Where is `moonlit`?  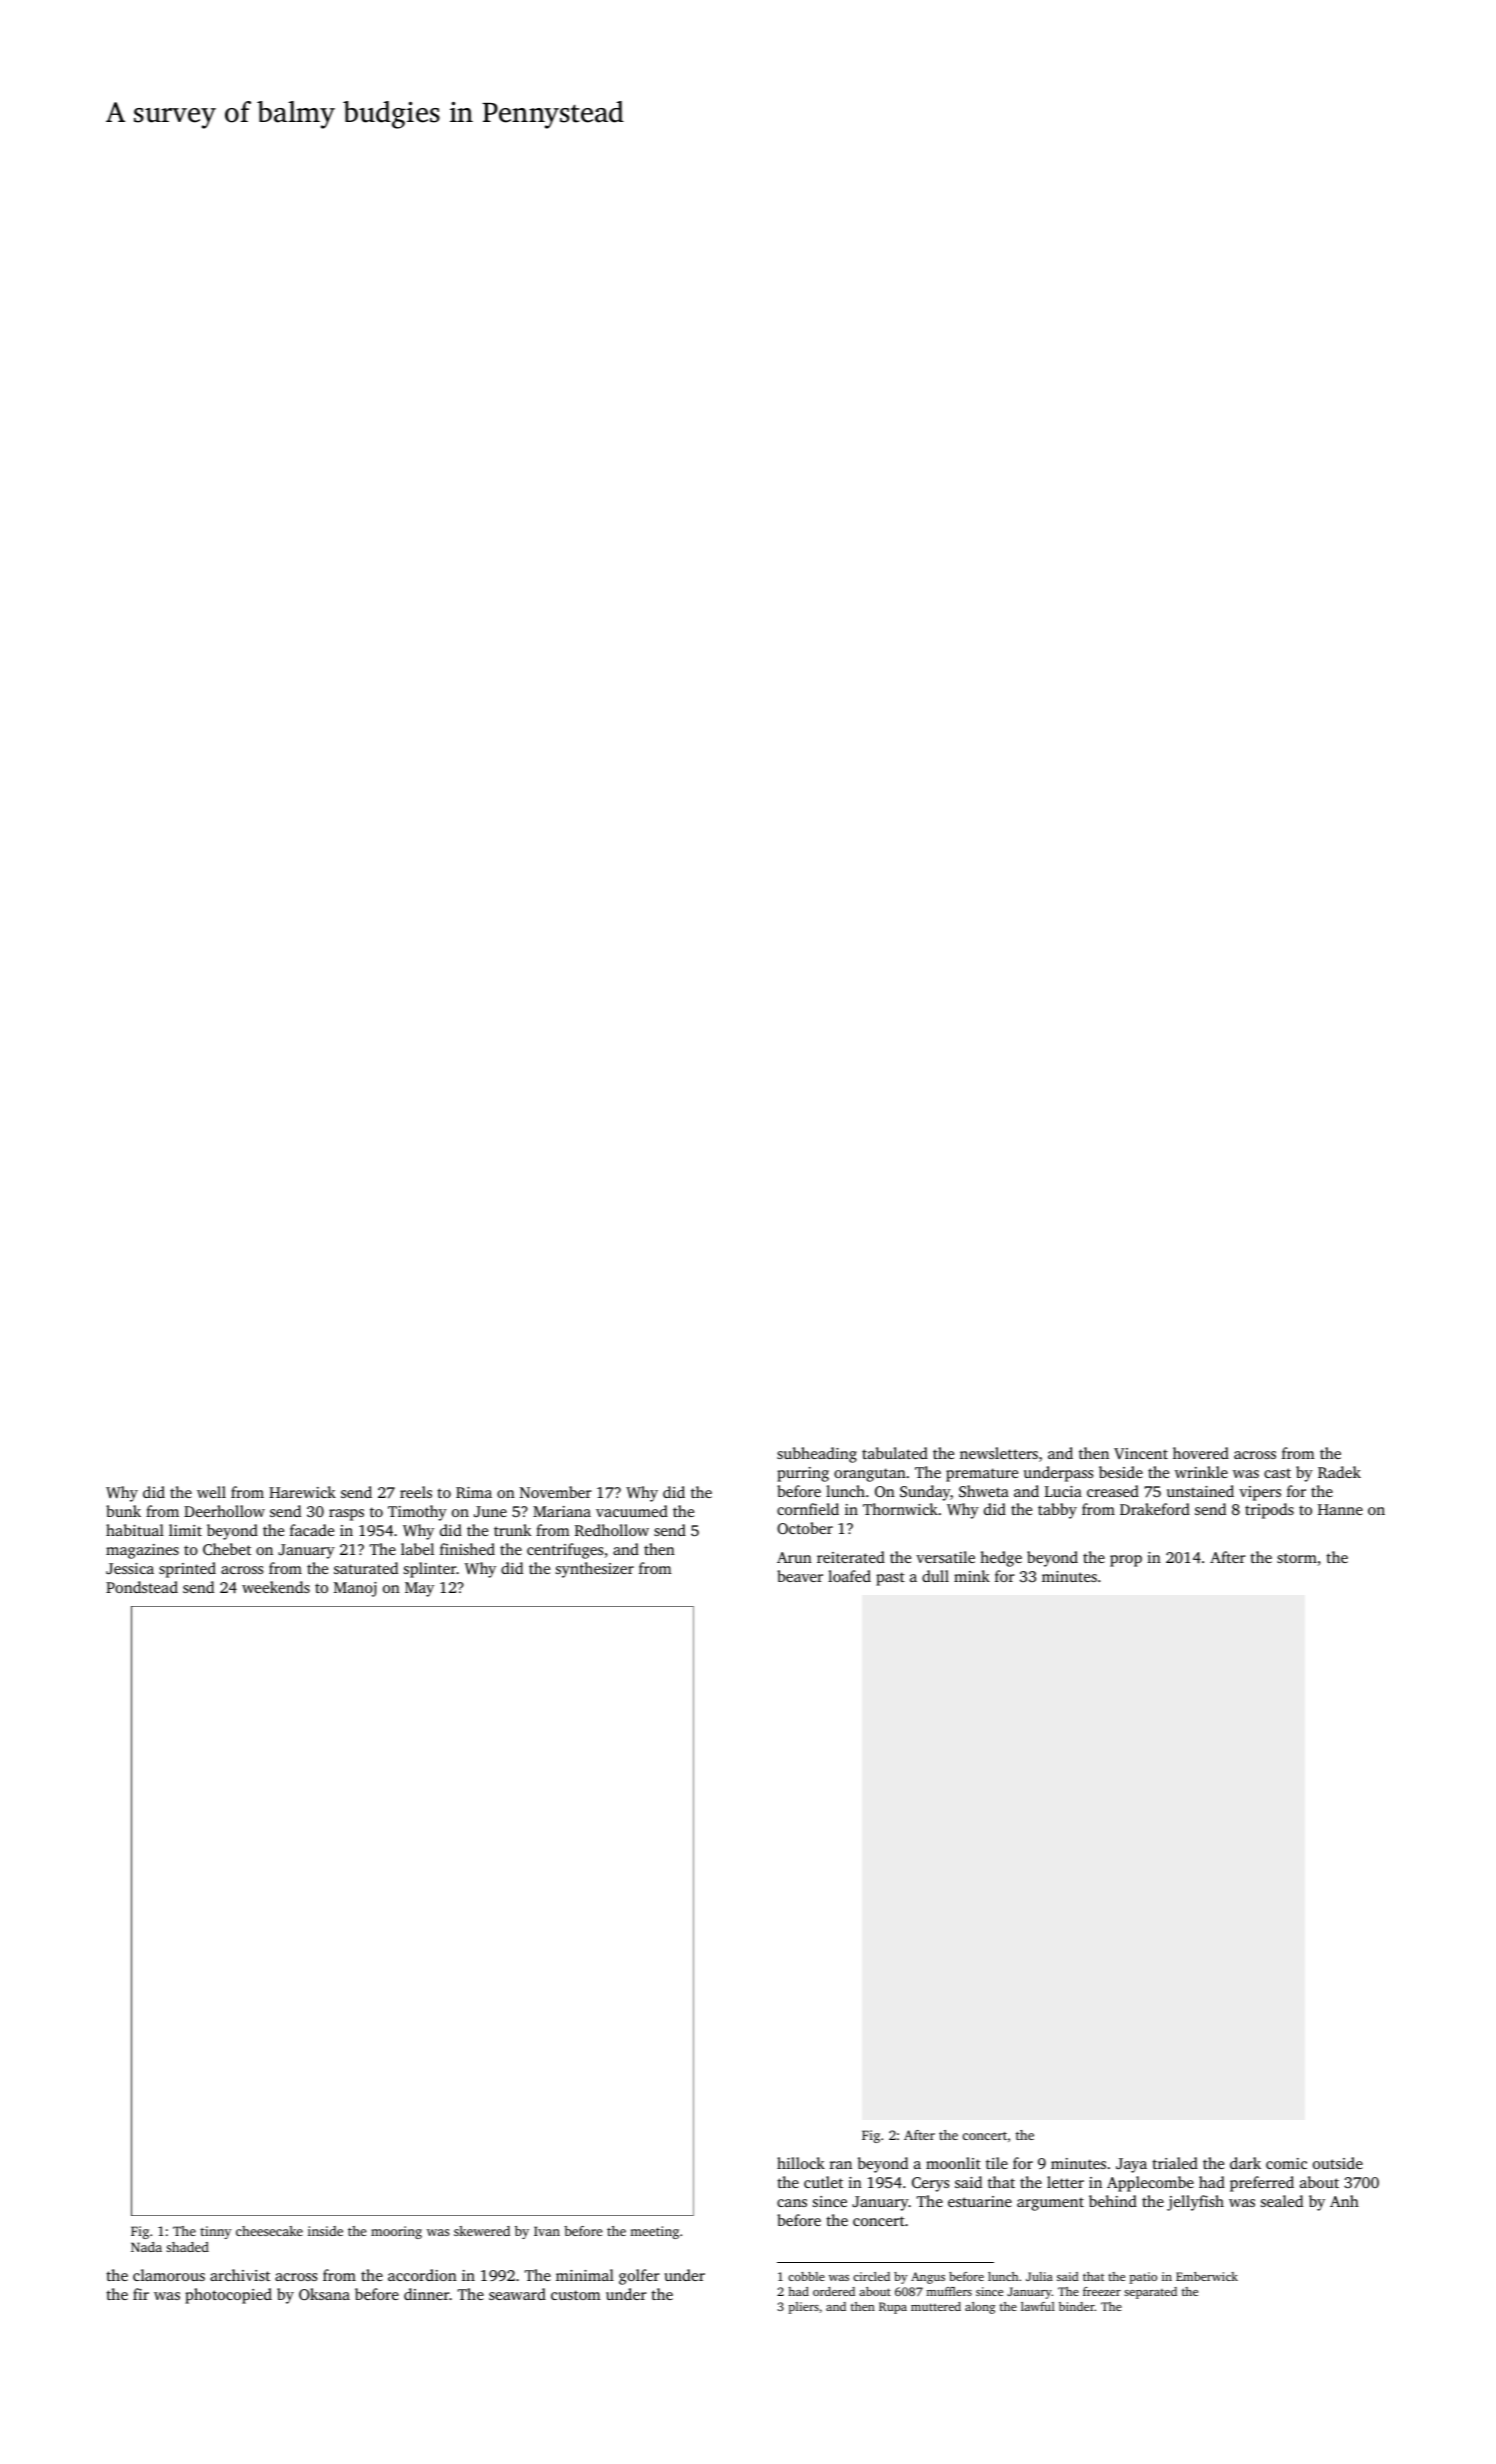 moonlit is located at coordinates (953, 2163).
